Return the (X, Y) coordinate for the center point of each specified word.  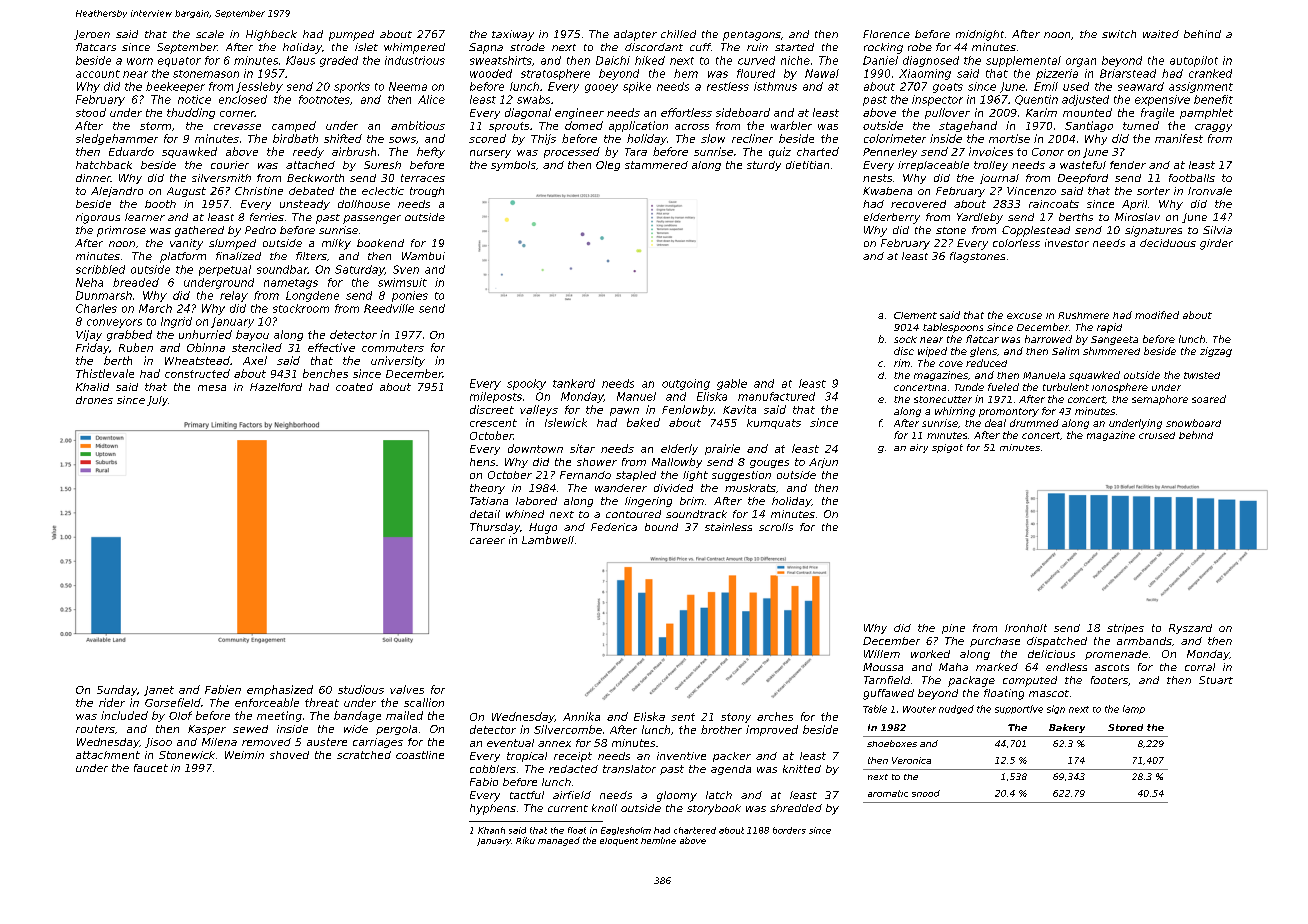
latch (719, 795)
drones (94, 400)
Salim (1065, 351)
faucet (151, 768)
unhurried (205, 334)
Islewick (566, 422)
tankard (574, 383)
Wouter (919, 709)
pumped (351, 35)
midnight (980, 35)
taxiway (513, 35)
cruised (1157, 435)
